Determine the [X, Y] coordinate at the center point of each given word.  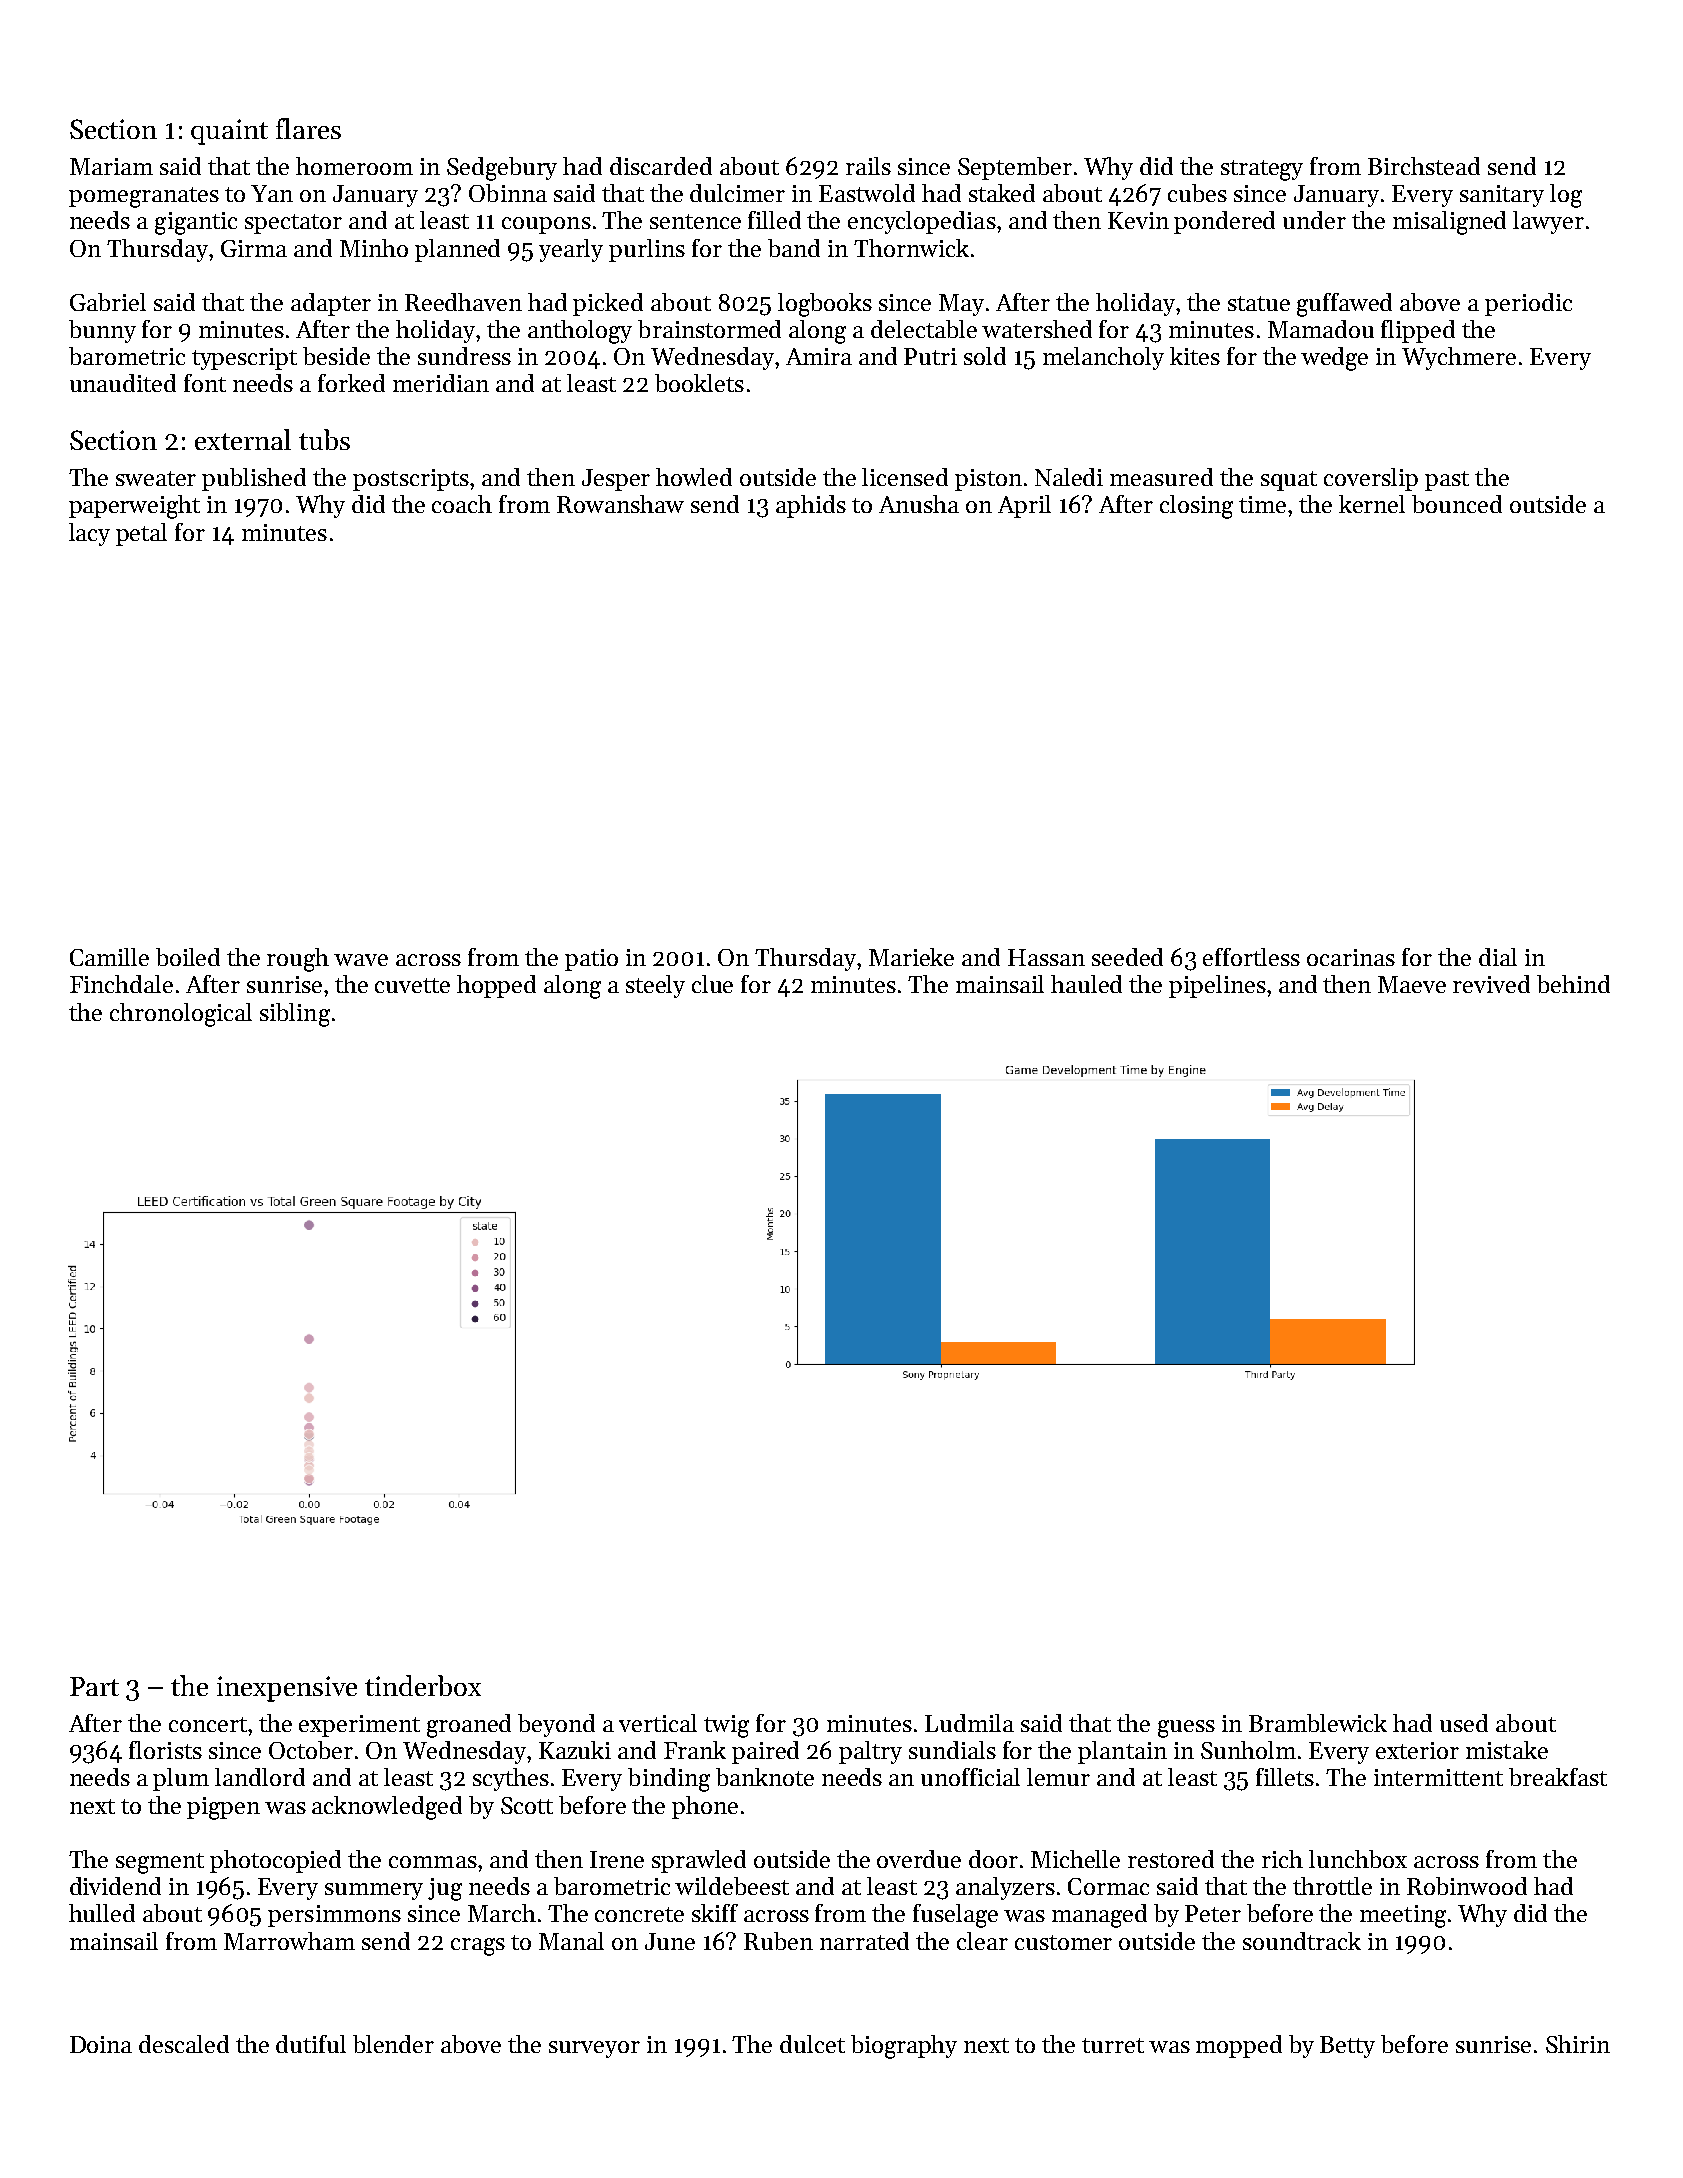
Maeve [1412, 984]
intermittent [1438, 1777]
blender [393, 2044]
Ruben [778, 1941]
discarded [661, 166]
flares [308, 128]
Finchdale [121, 984]
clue [712, 984]
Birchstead [1424, 166]
